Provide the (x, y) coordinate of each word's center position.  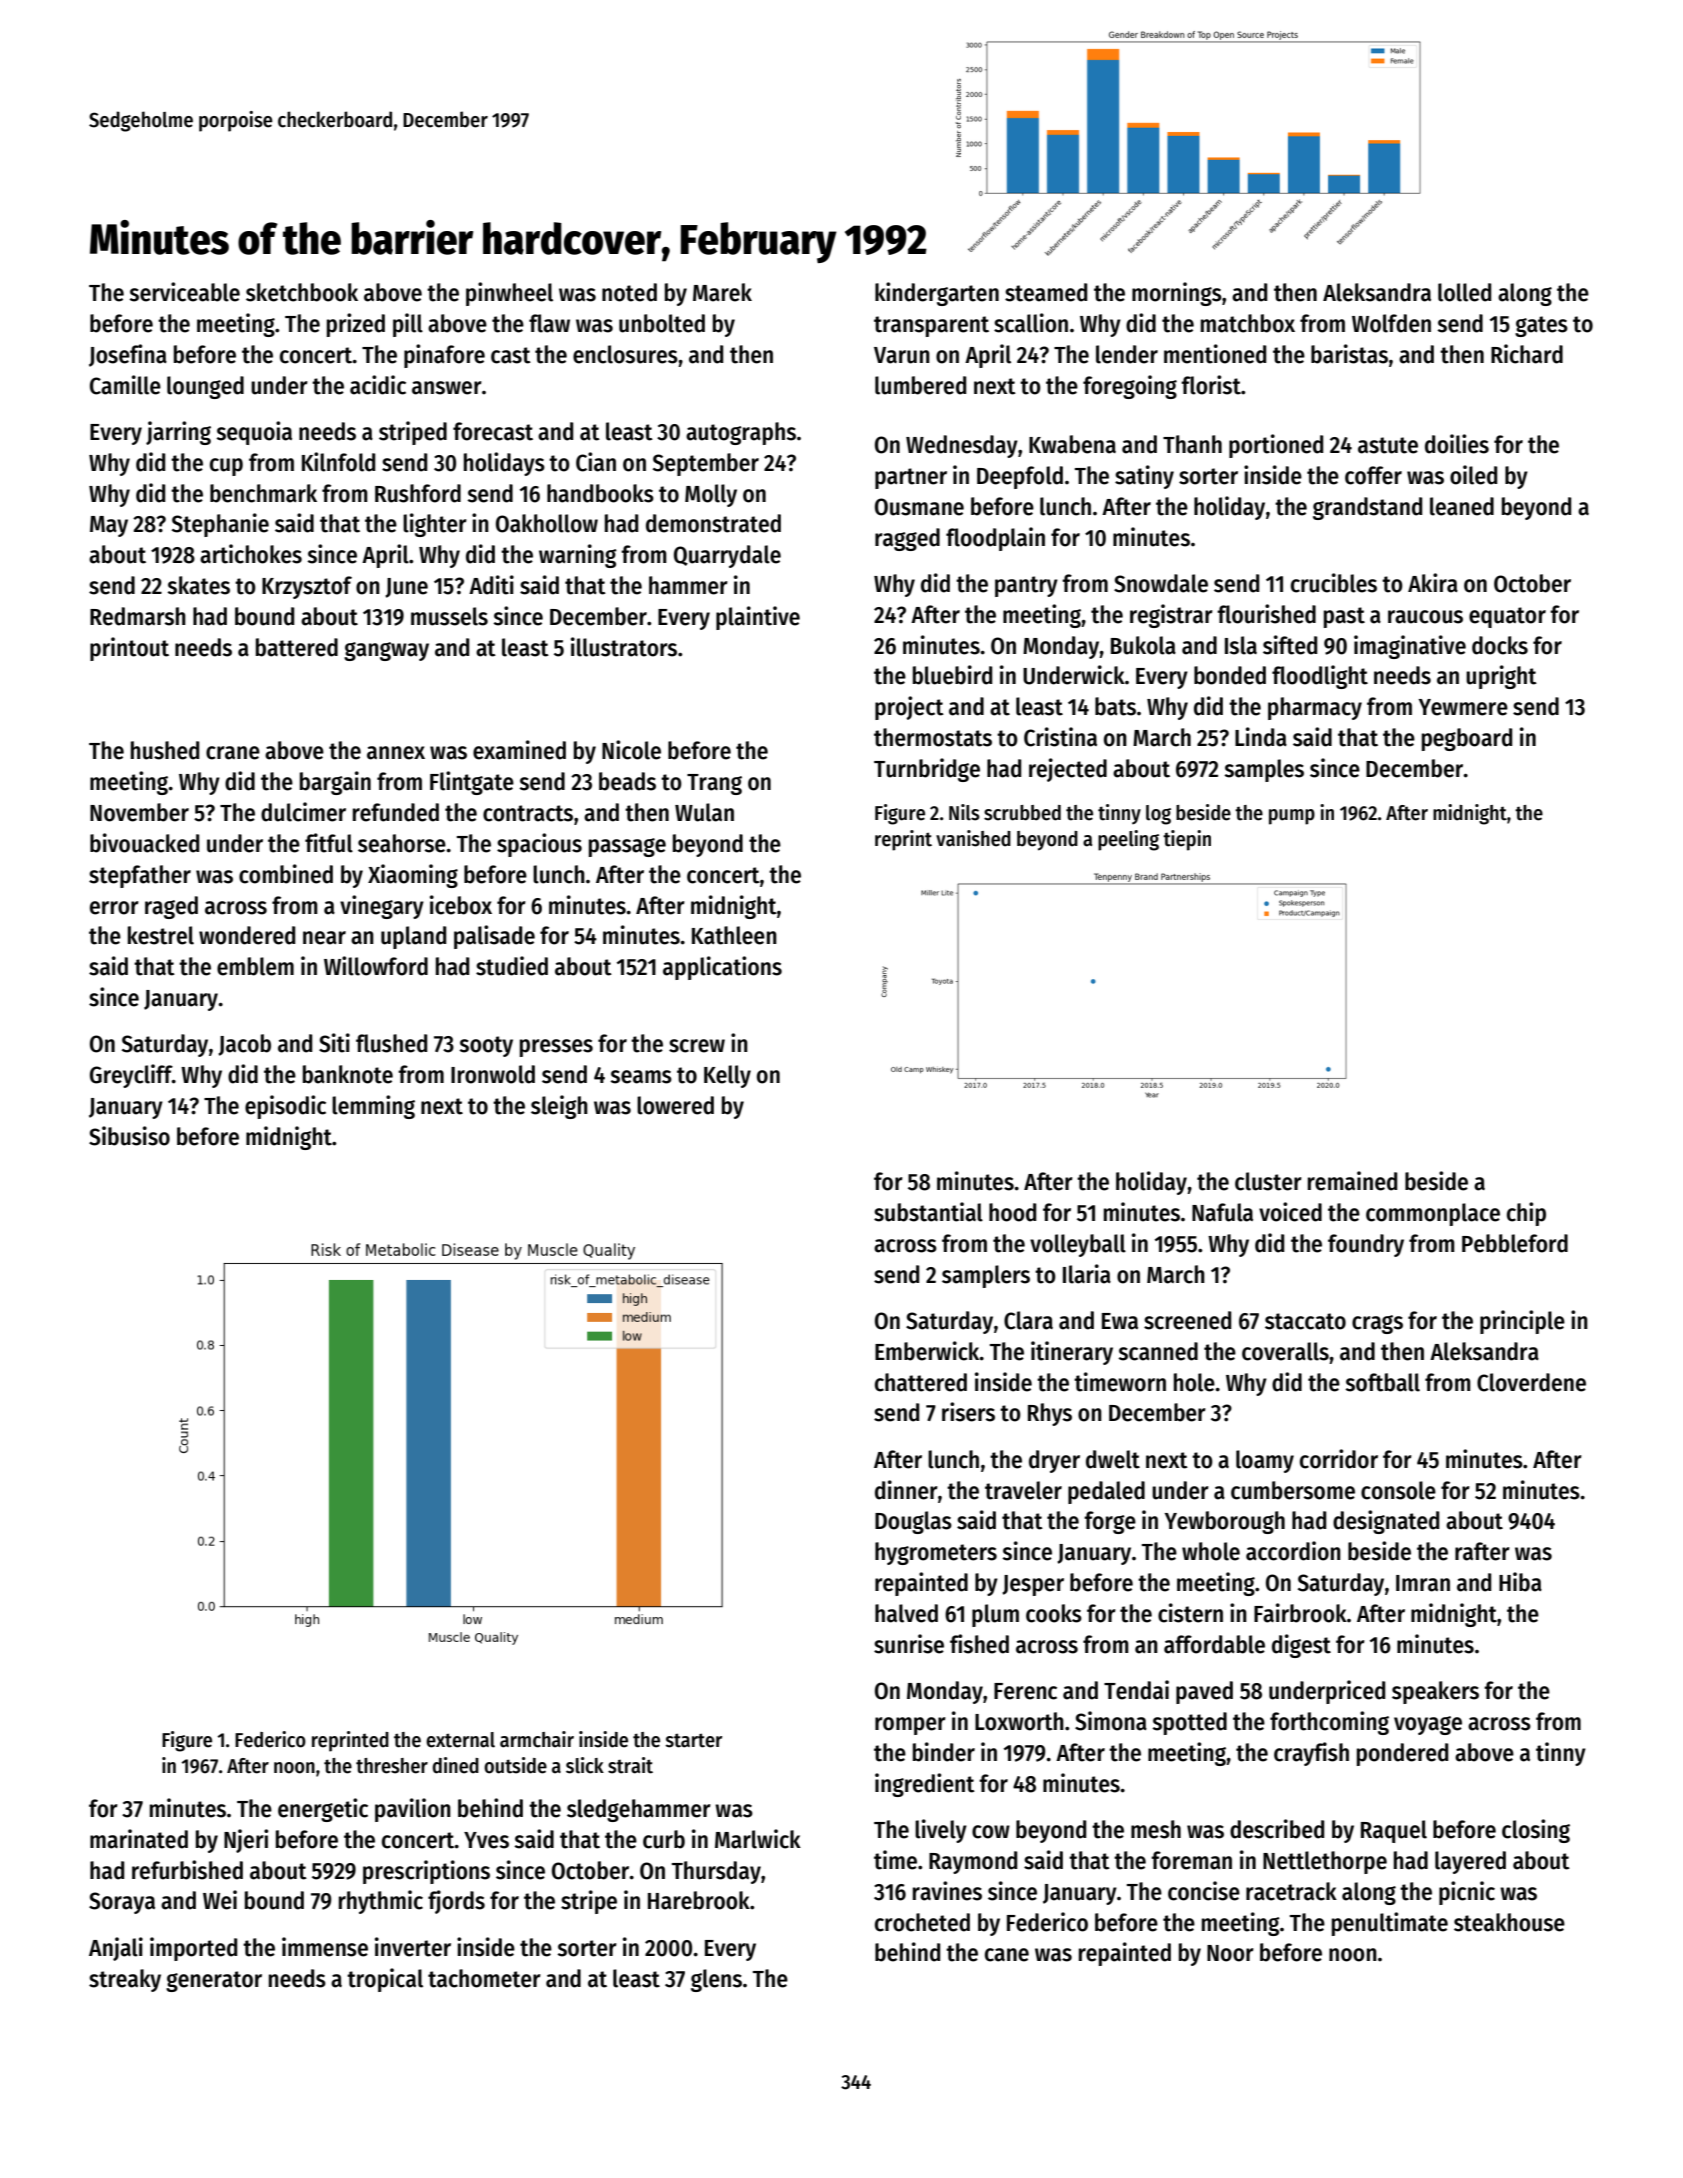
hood (1012, 1212)
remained (1352, 1181)
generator (214, 1981)
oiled (1473, 475)
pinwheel (509, 294)
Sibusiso (129, 1136)
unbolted (662, 323)
